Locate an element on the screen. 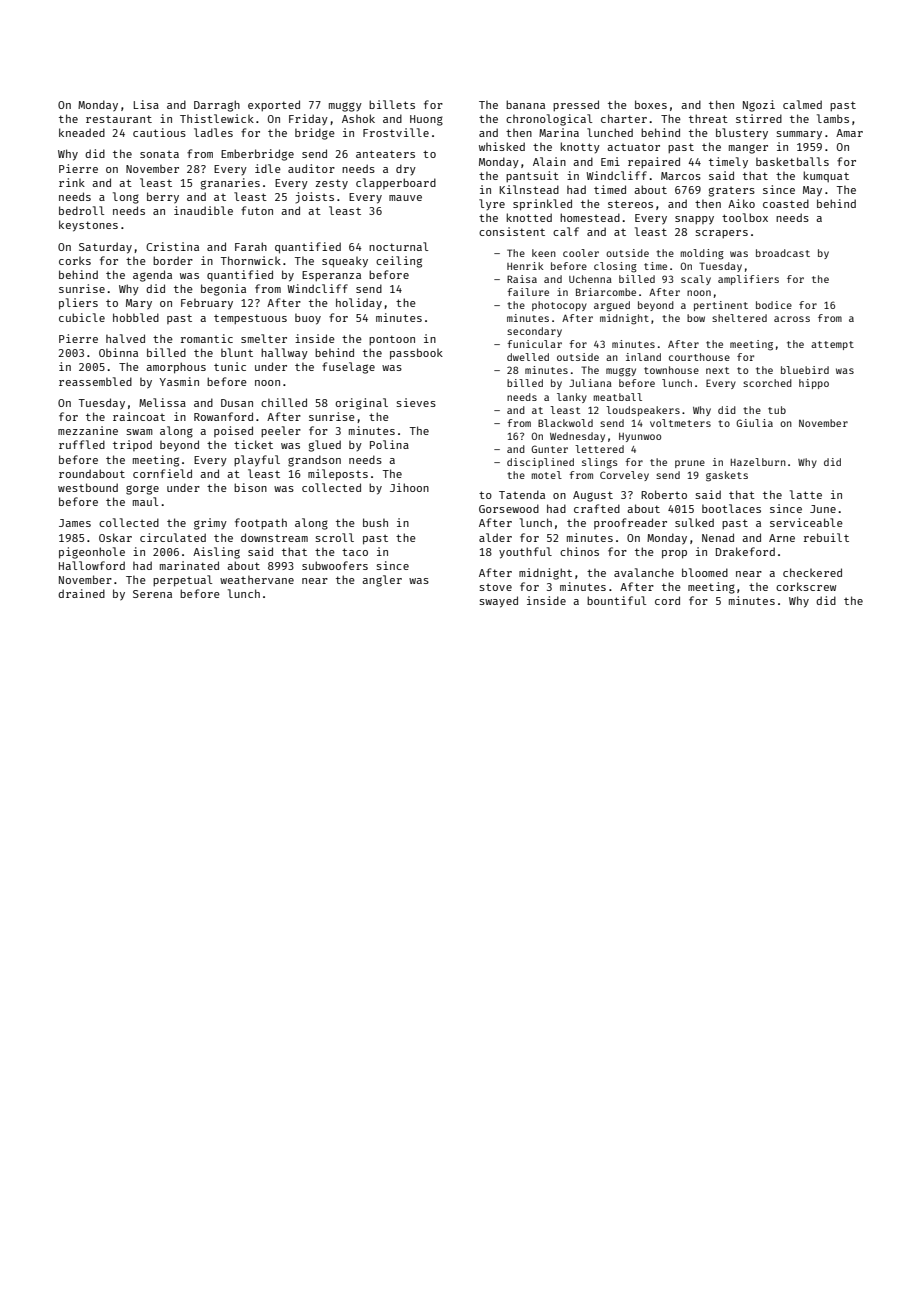 This screenshot has width=924, height=1308. bootlaces is located at coordinates (731, 508).
